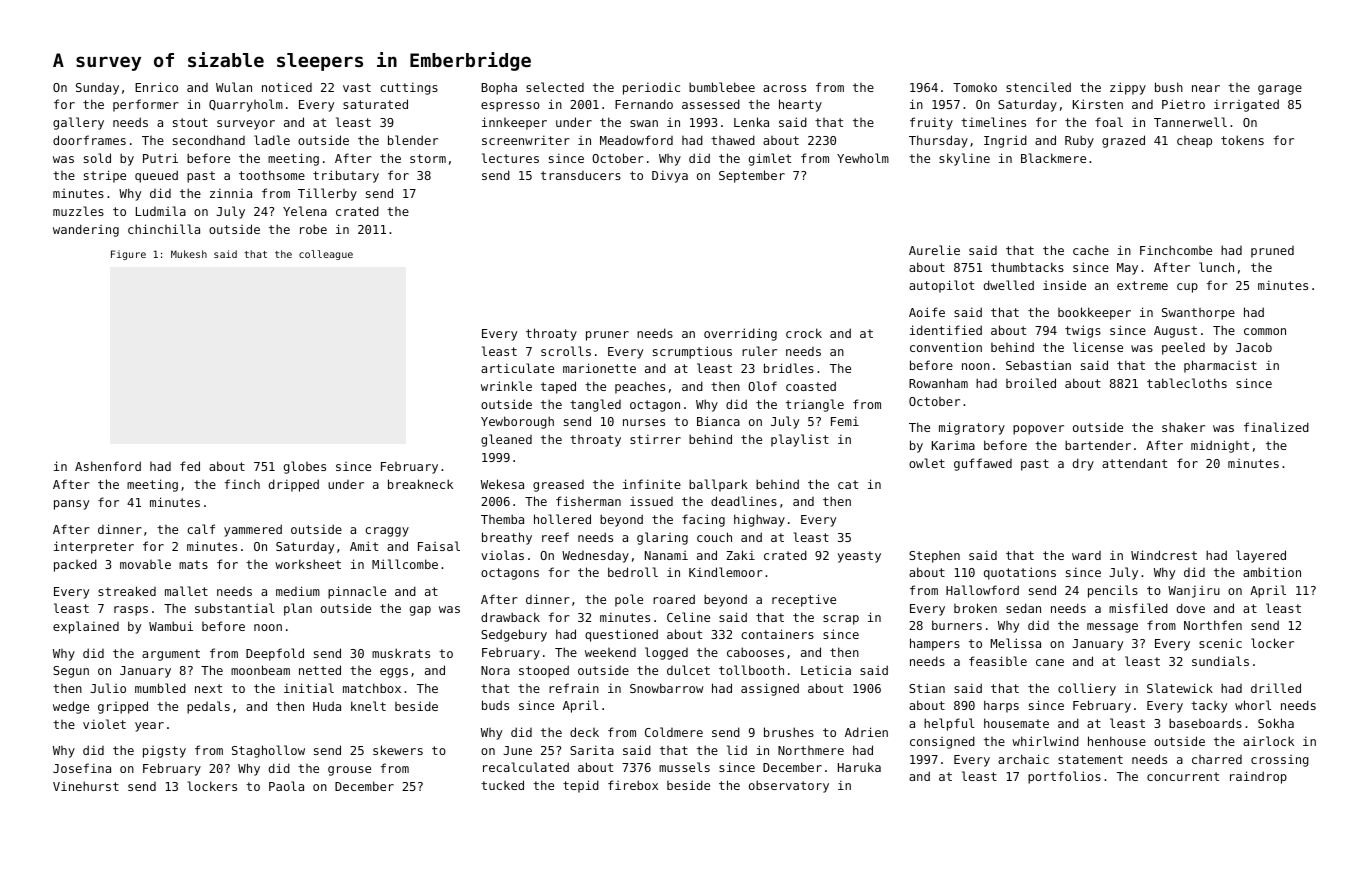 Image resolution: width=1372 pixels, height=887 pixels. I want to click on Figure, so click(128, 255).
